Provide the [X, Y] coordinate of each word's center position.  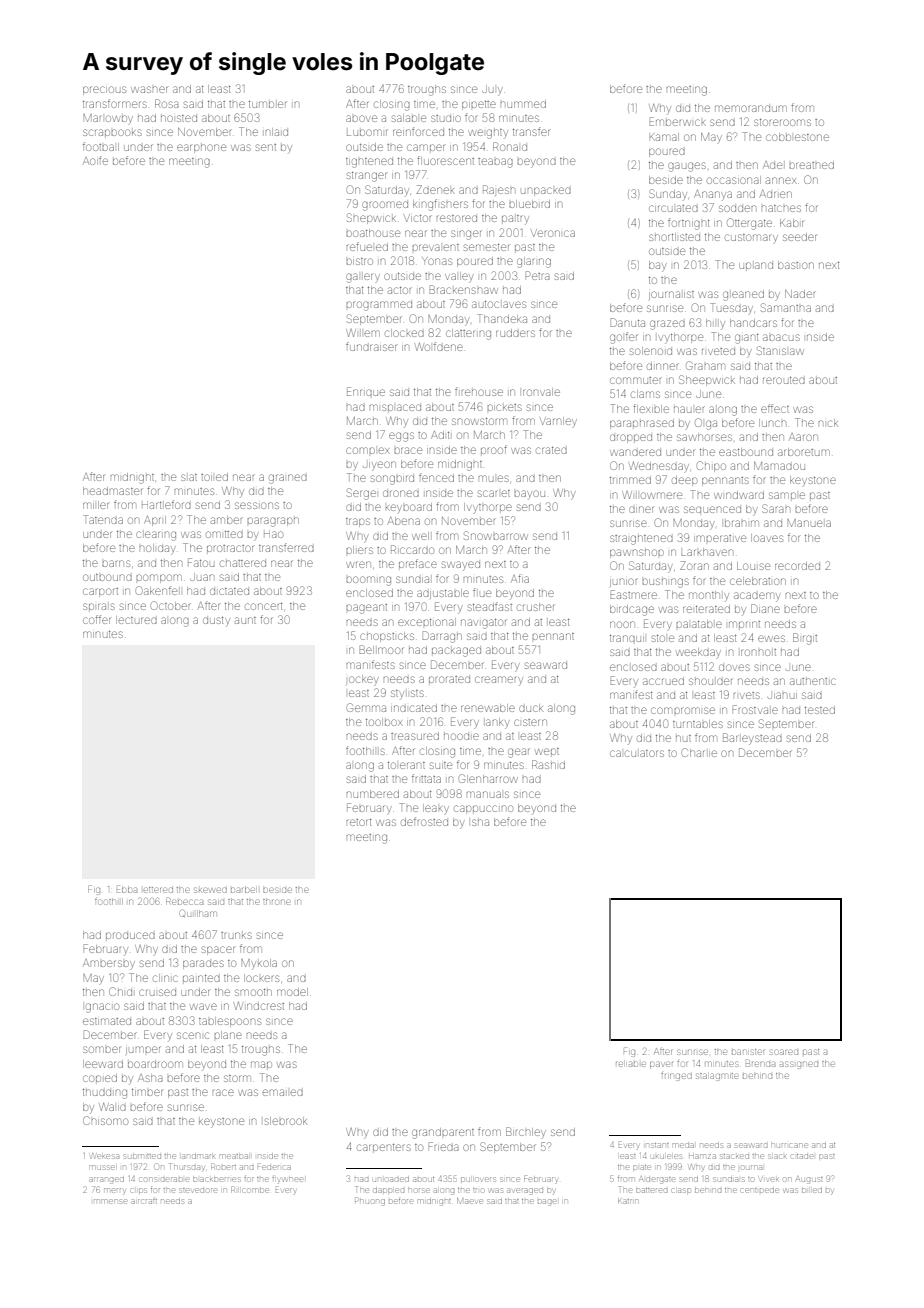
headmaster [112, 491]
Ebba [127, 889]
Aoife [95, 160]
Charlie [699, 752]
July [492, 90]
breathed [812, 165]
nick [828, 423]
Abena [404, 521]
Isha [480, 822]
